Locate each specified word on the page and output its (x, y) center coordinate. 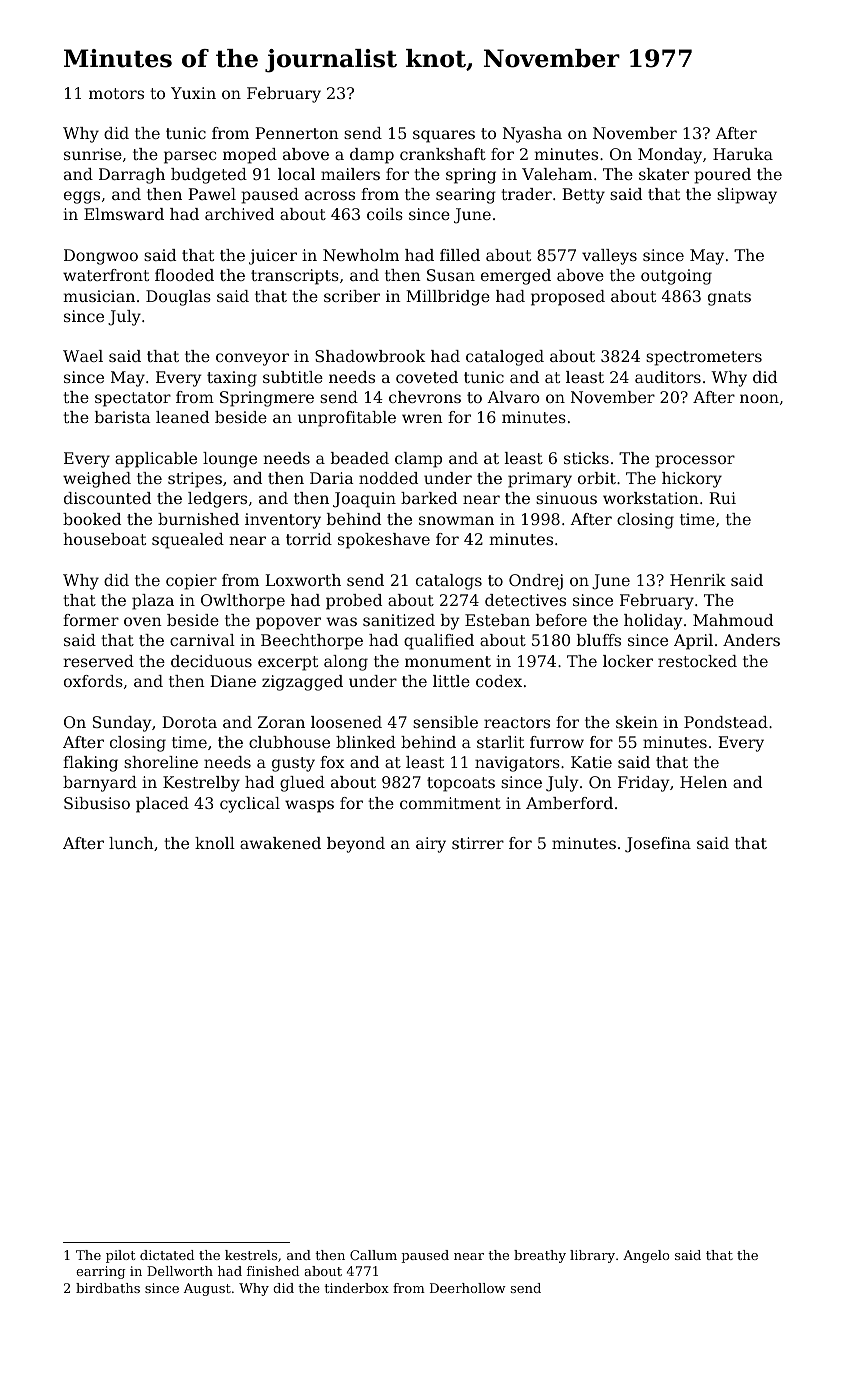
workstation (651, 498)
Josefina (658, 845)
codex (499, 681)
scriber (352, 296)
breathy (540, 1256)
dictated (167, 1255)
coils (385, 214)
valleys (609, 257)
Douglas (178, 298)
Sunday (122, 724)
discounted (107, 498)
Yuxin (193, 93)
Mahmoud (733, 620)
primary (540, 480)
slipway (747, 196)
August (207, 1289)
